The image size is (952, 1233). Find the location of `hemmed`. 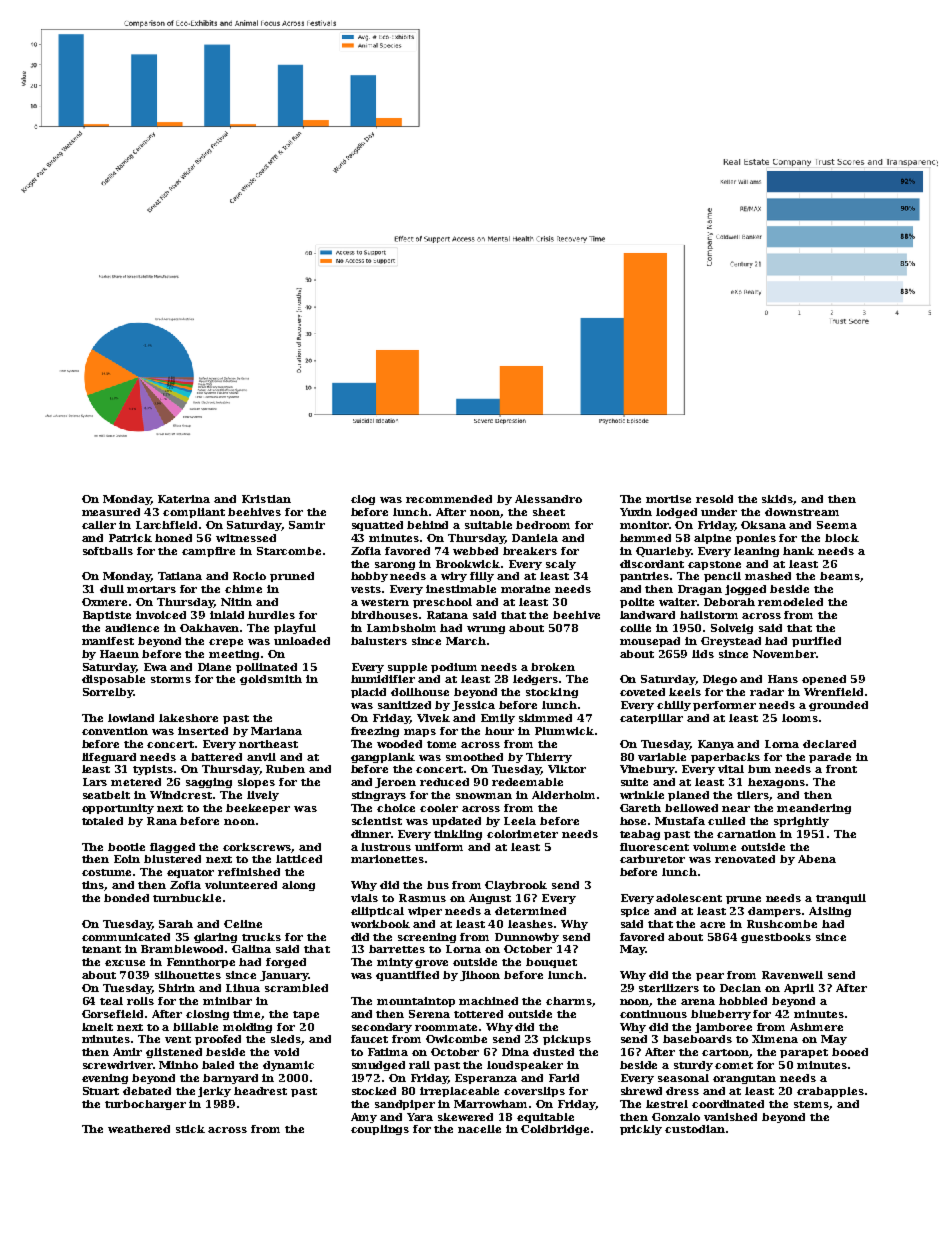

hemmed is located at coordinates (645, 538).
